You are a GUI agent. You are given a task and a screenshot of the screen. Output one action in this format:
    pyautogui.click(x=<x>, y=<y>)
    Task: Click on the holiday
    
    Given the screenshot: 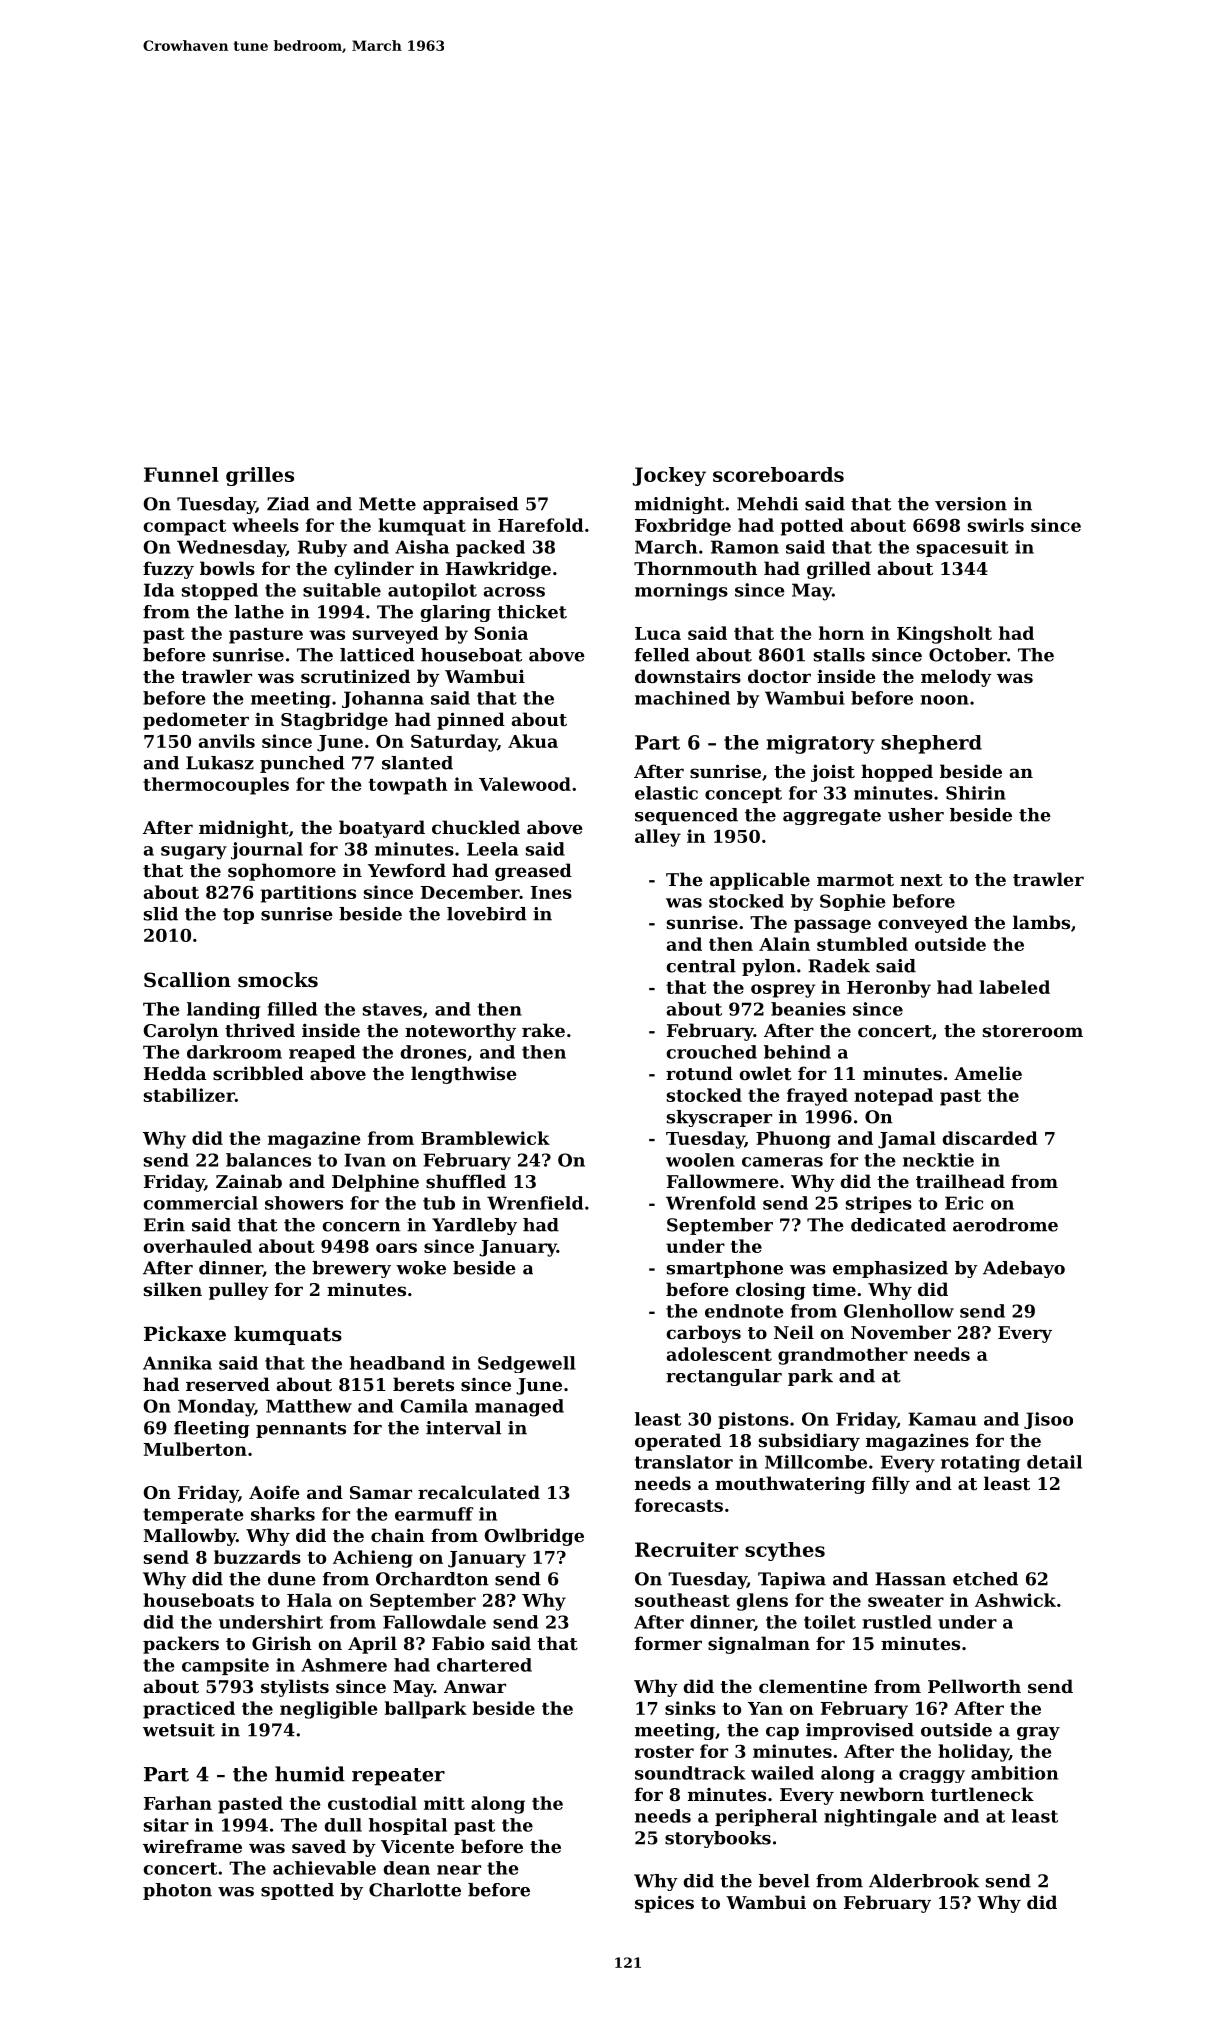 What is the action you would take?
    pyautogui.click(x=973, y=1753)
